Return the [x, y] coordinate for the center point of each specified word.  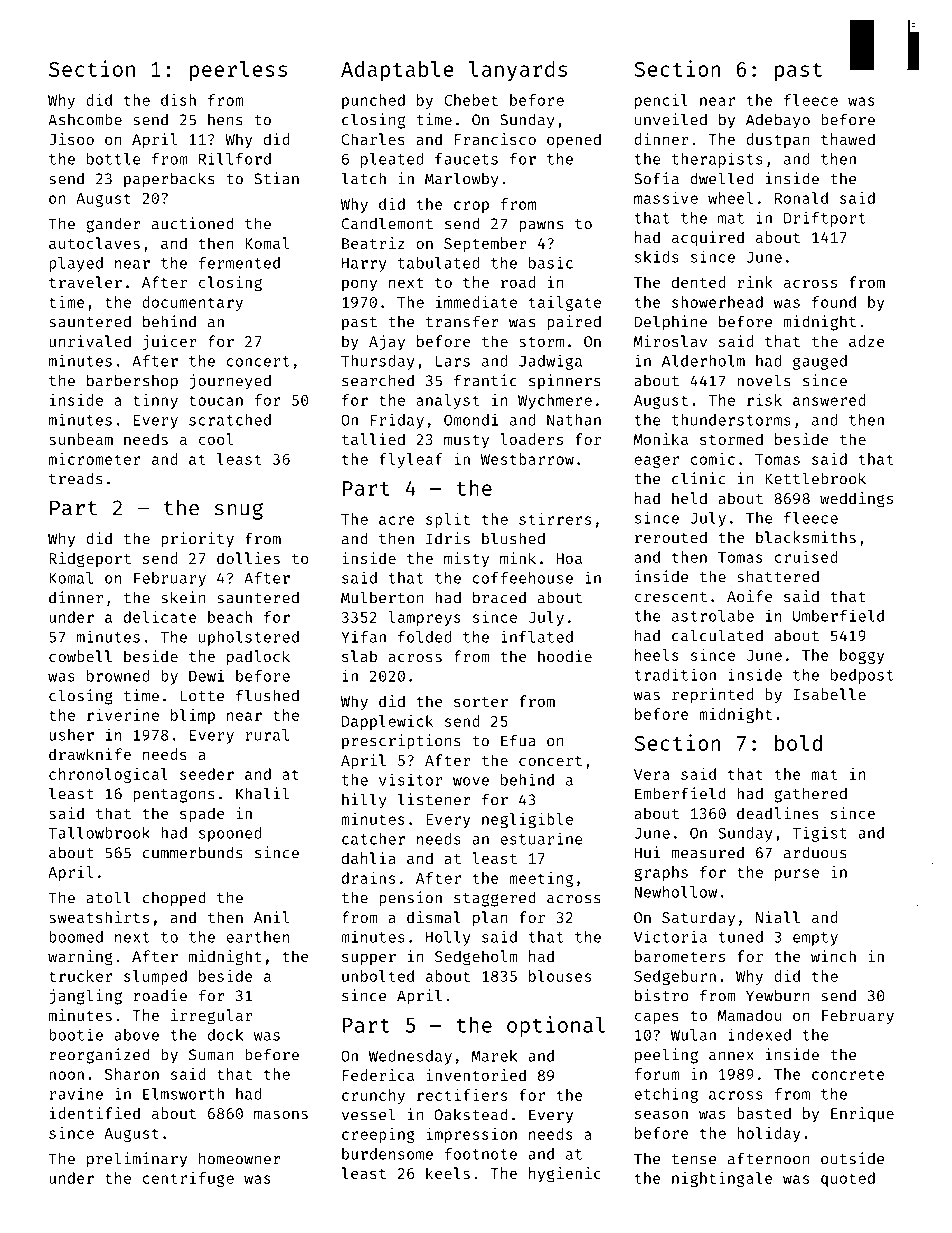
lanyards [518, 71]
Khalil [262, 793]
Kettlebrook [815, 478]
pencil [661, 101]
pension [410, 899]
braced [499, 597]
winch [833, 956]
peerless [238, 71]
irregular [211, 1017]
